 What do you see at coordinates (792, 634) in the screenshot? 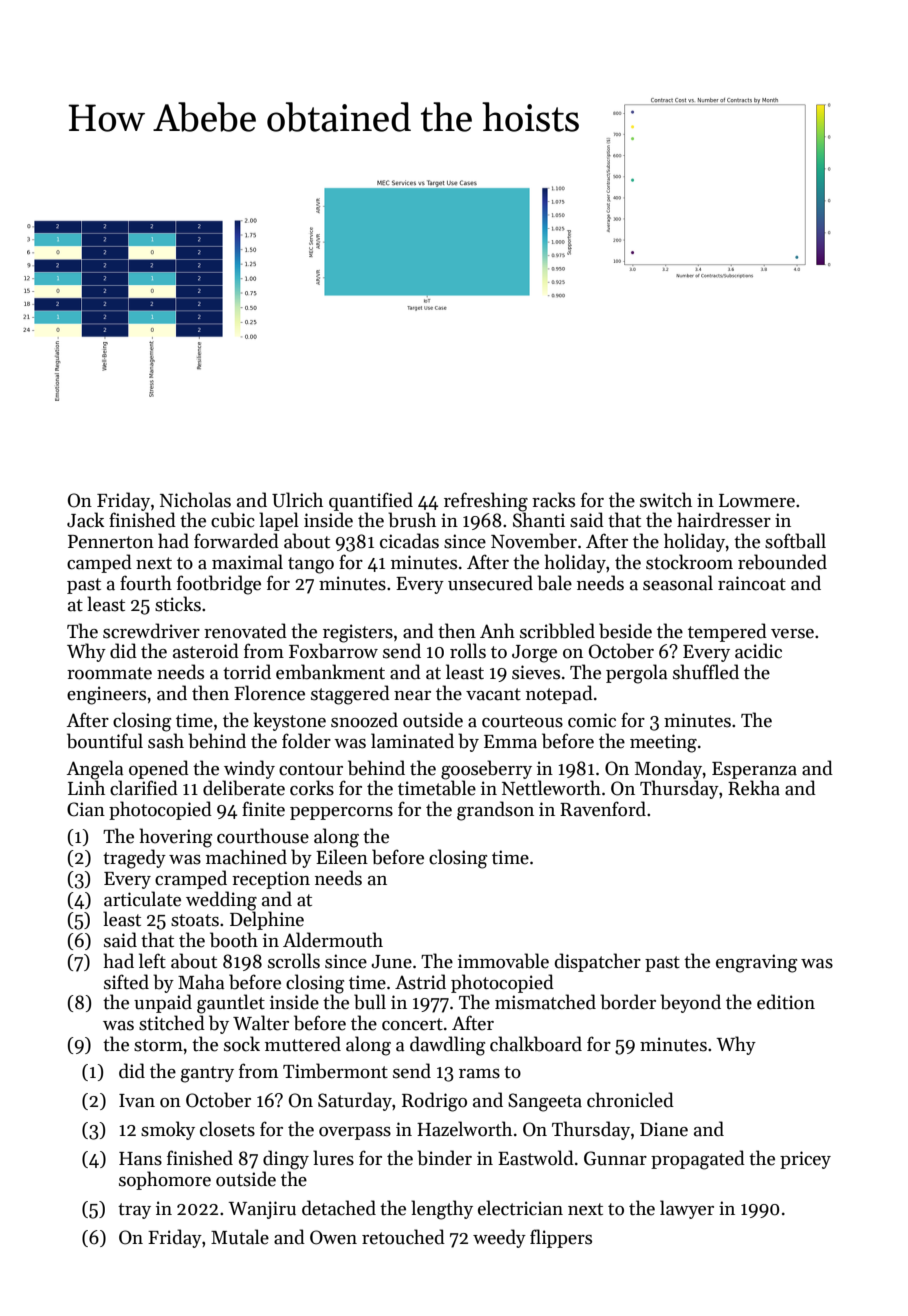
I see `verse` at bounding box center [792, 634].
